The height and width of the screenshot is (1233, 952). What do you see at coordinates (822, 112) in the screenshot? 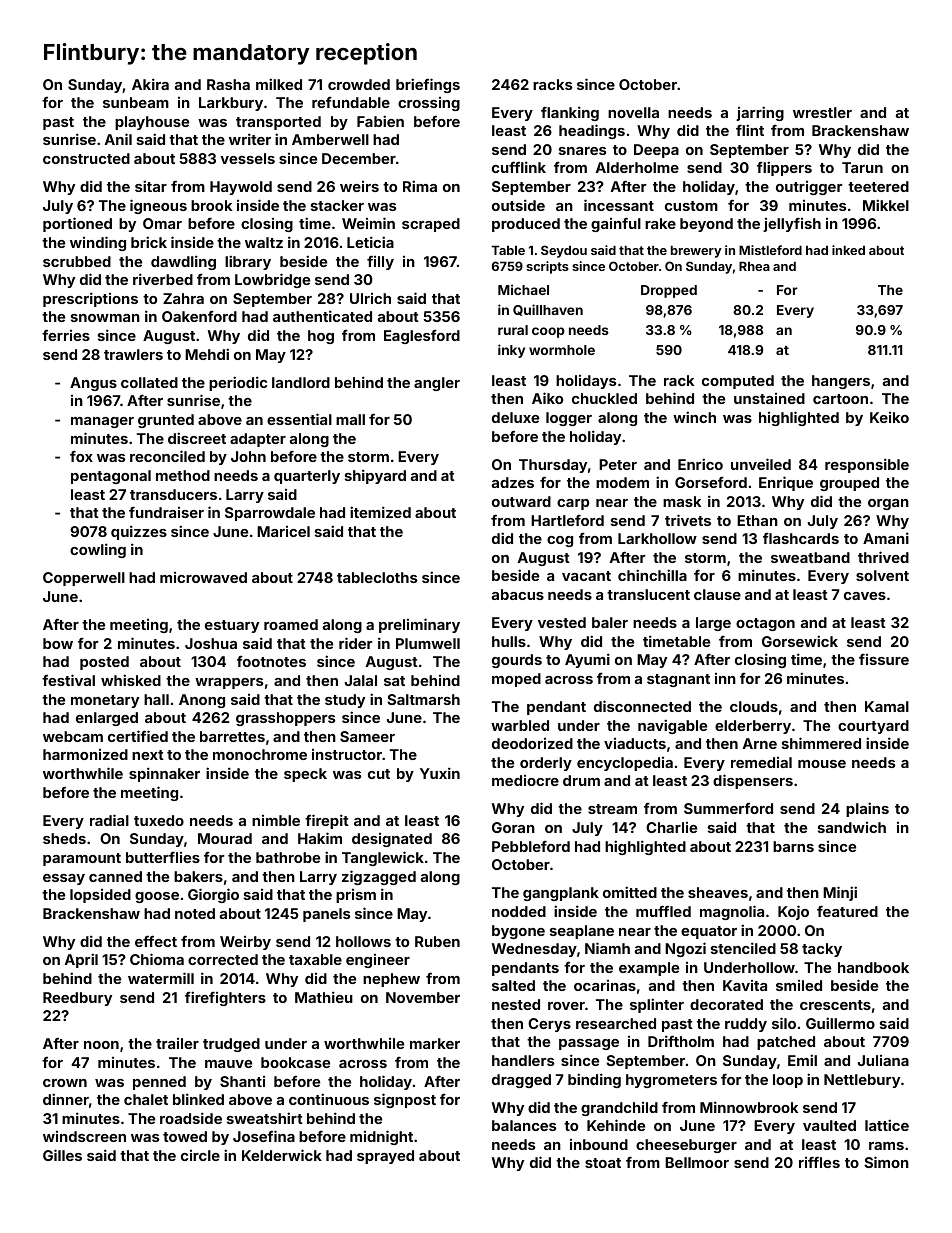
I see `wrestler` at bounding box center [822, 112].
